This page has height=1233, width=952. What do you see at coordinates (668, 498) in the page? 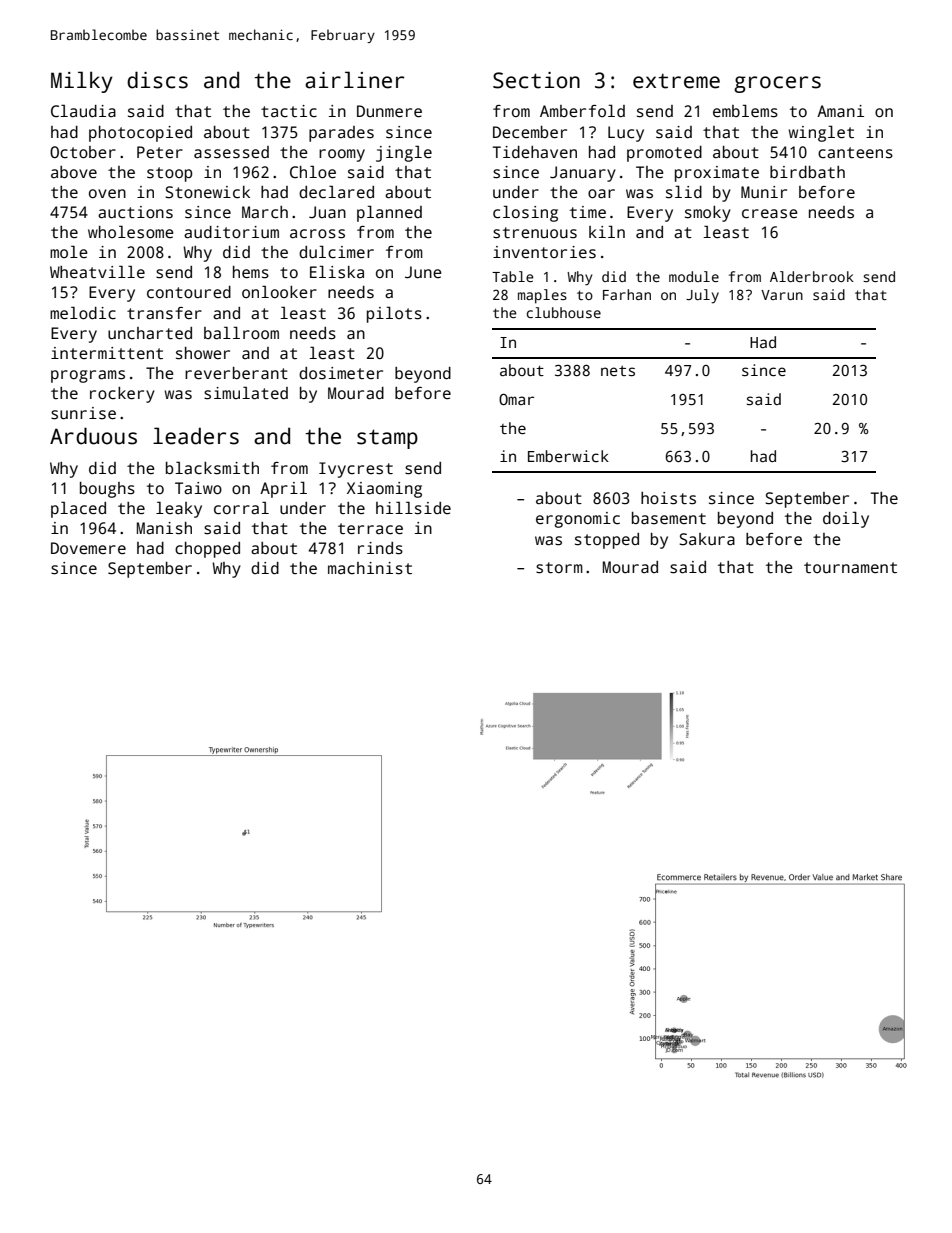
I see `hoists` at bounding box center [668, 498].
